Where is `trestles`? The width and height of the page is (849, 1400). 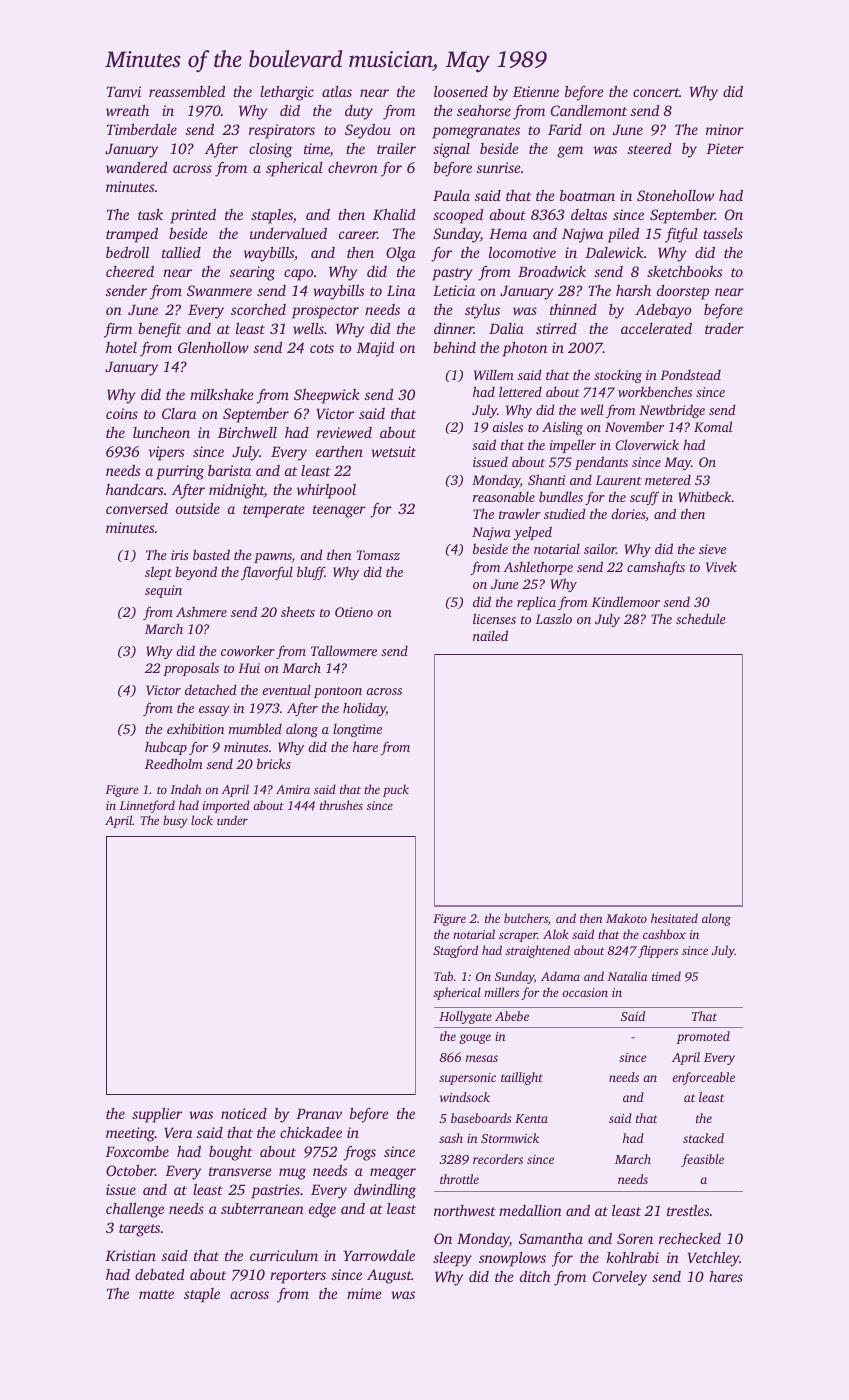 trestles is located at coordinates (688, 1210).
